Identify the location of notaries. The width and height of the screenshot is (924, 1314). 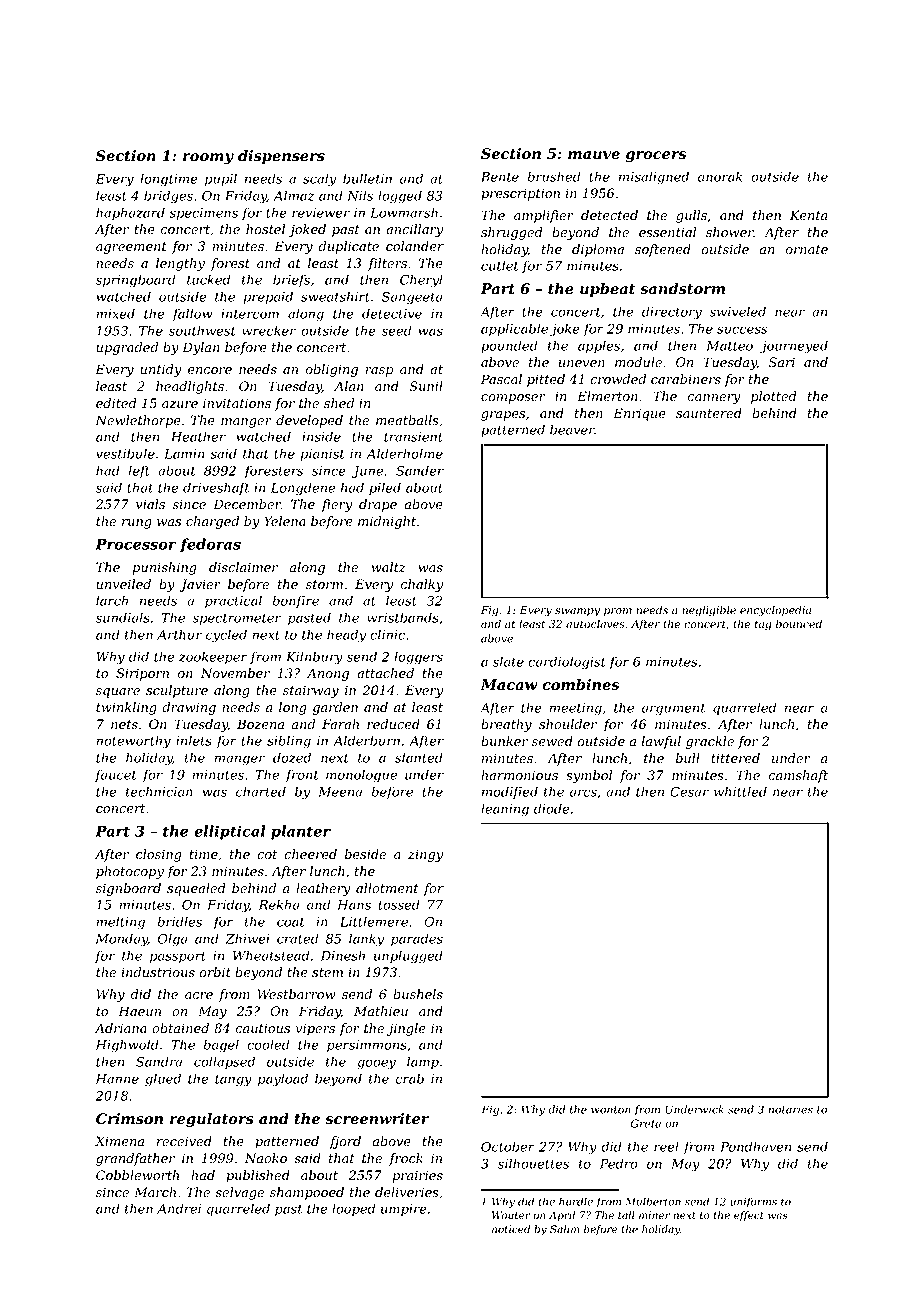
(790, 1109).
